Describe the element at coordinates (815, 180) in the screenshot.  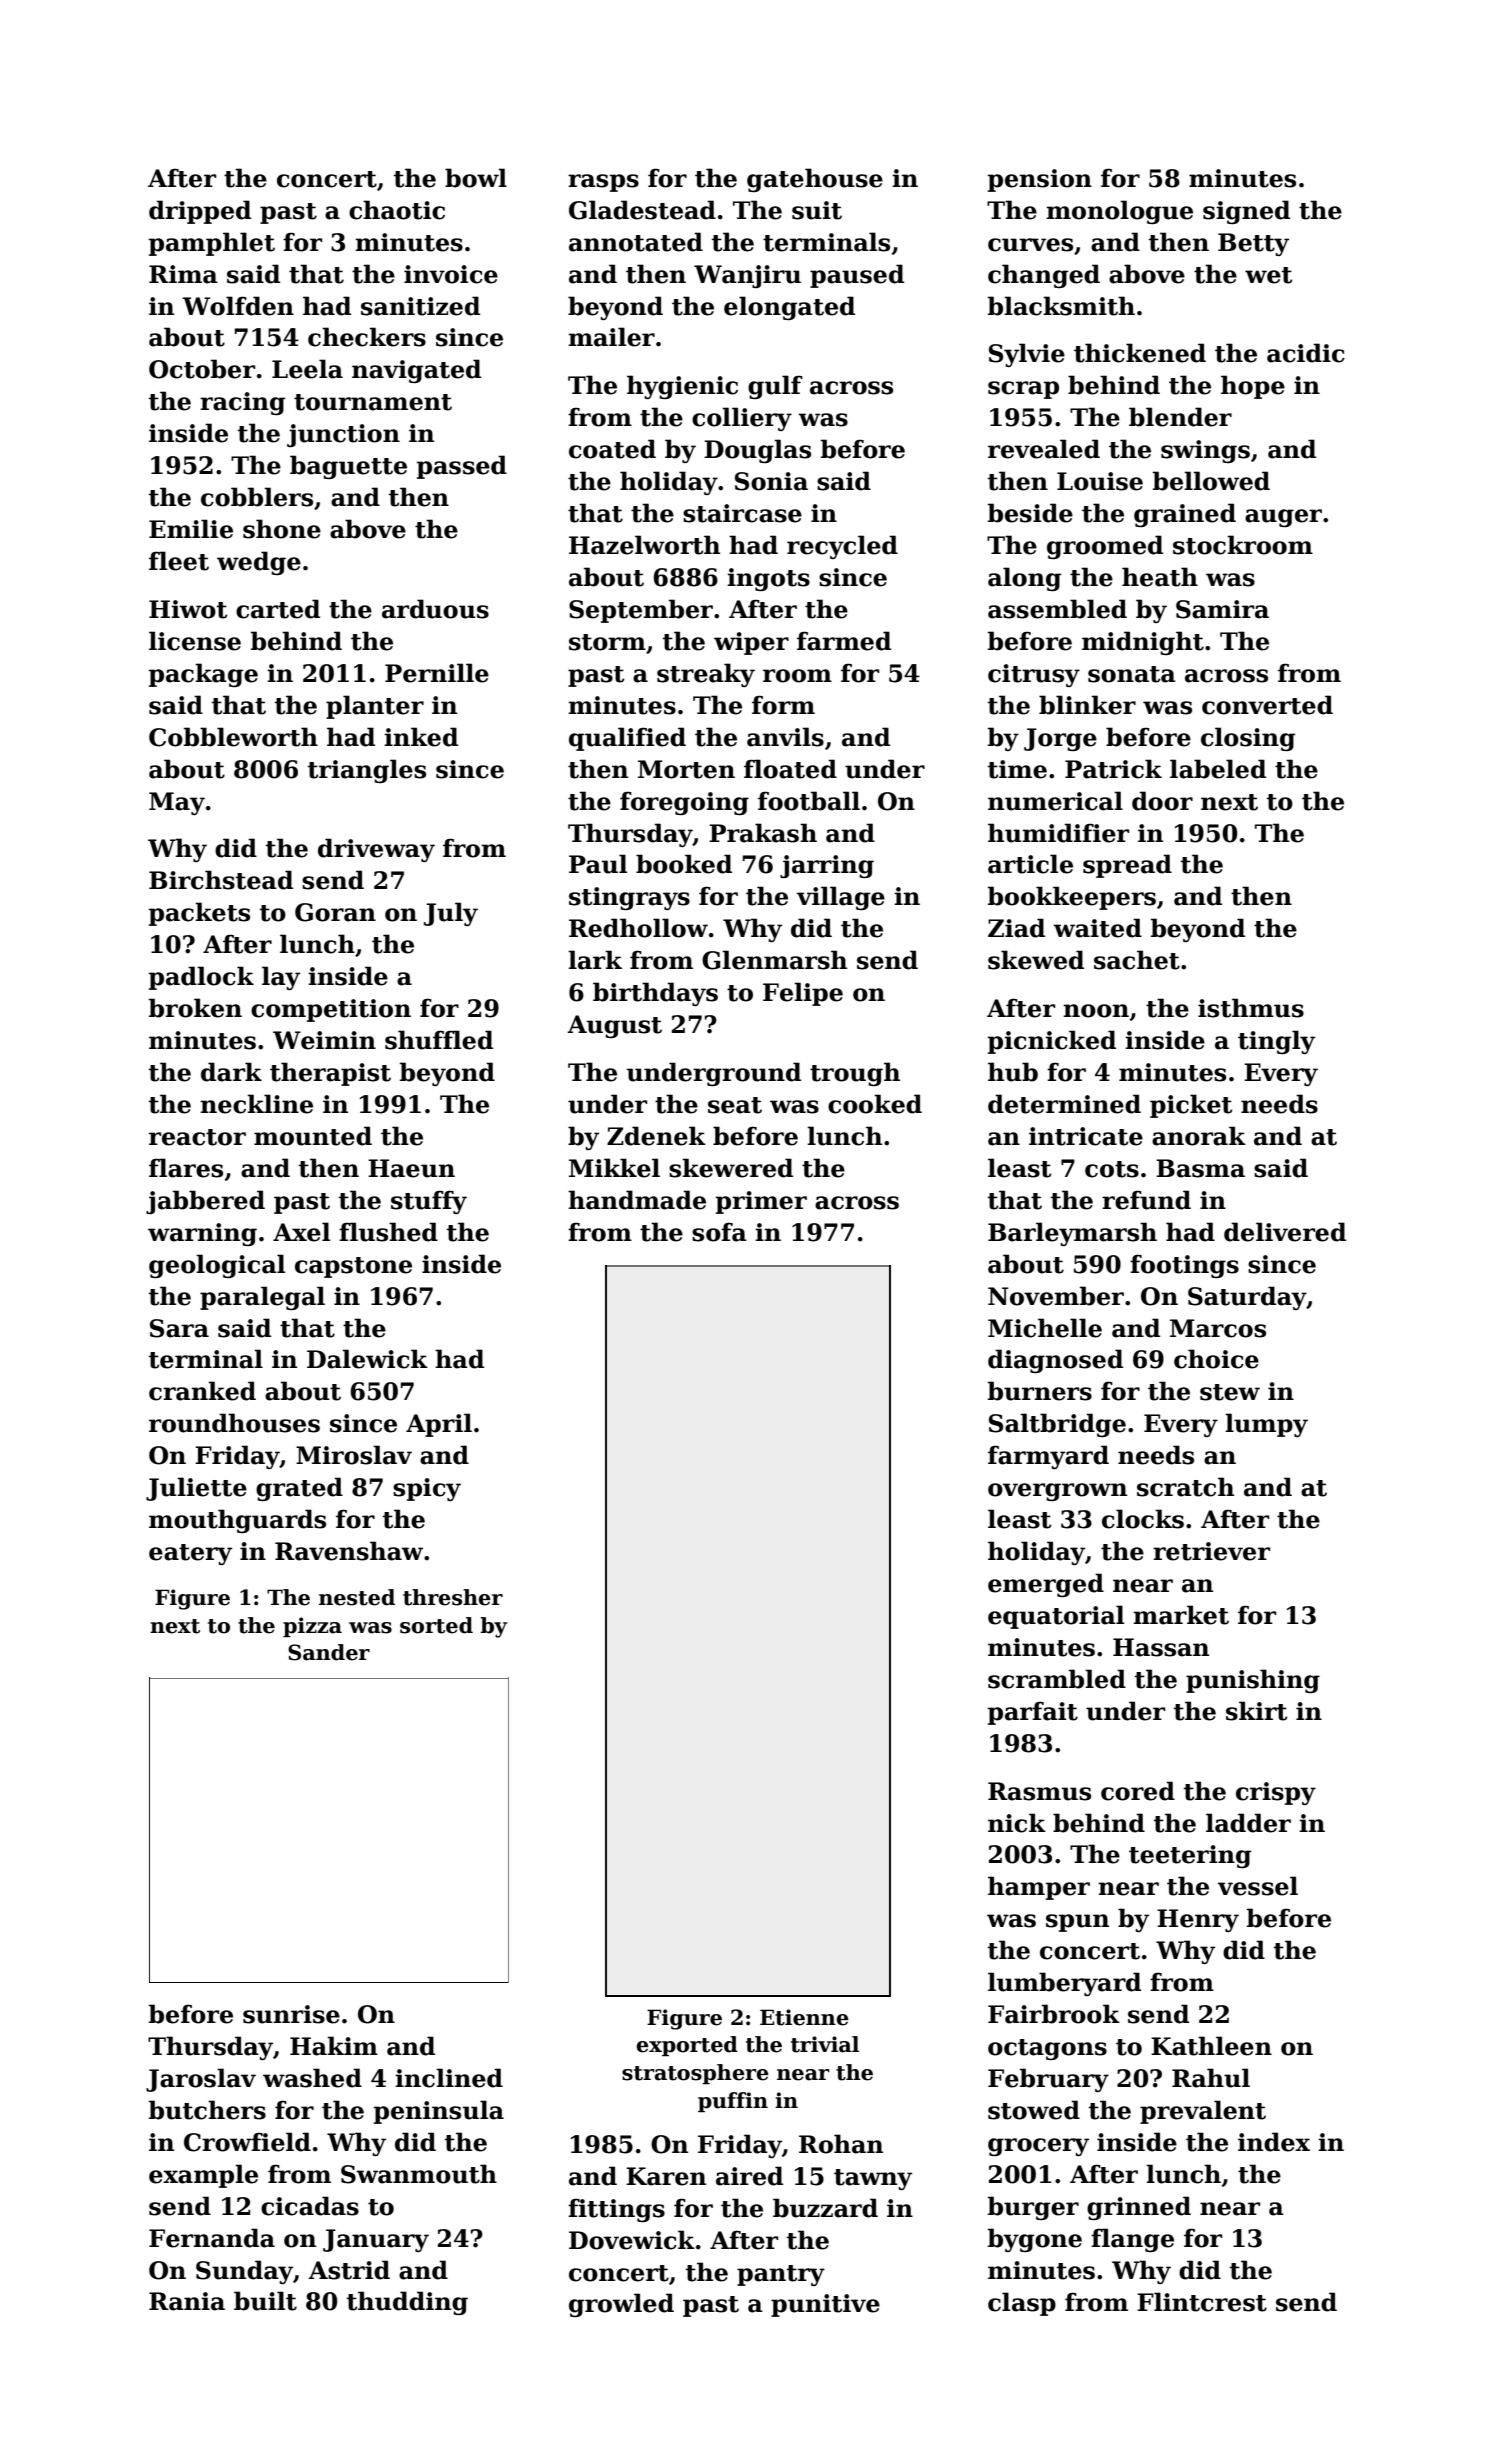
I see `gatehouse` at that location.
